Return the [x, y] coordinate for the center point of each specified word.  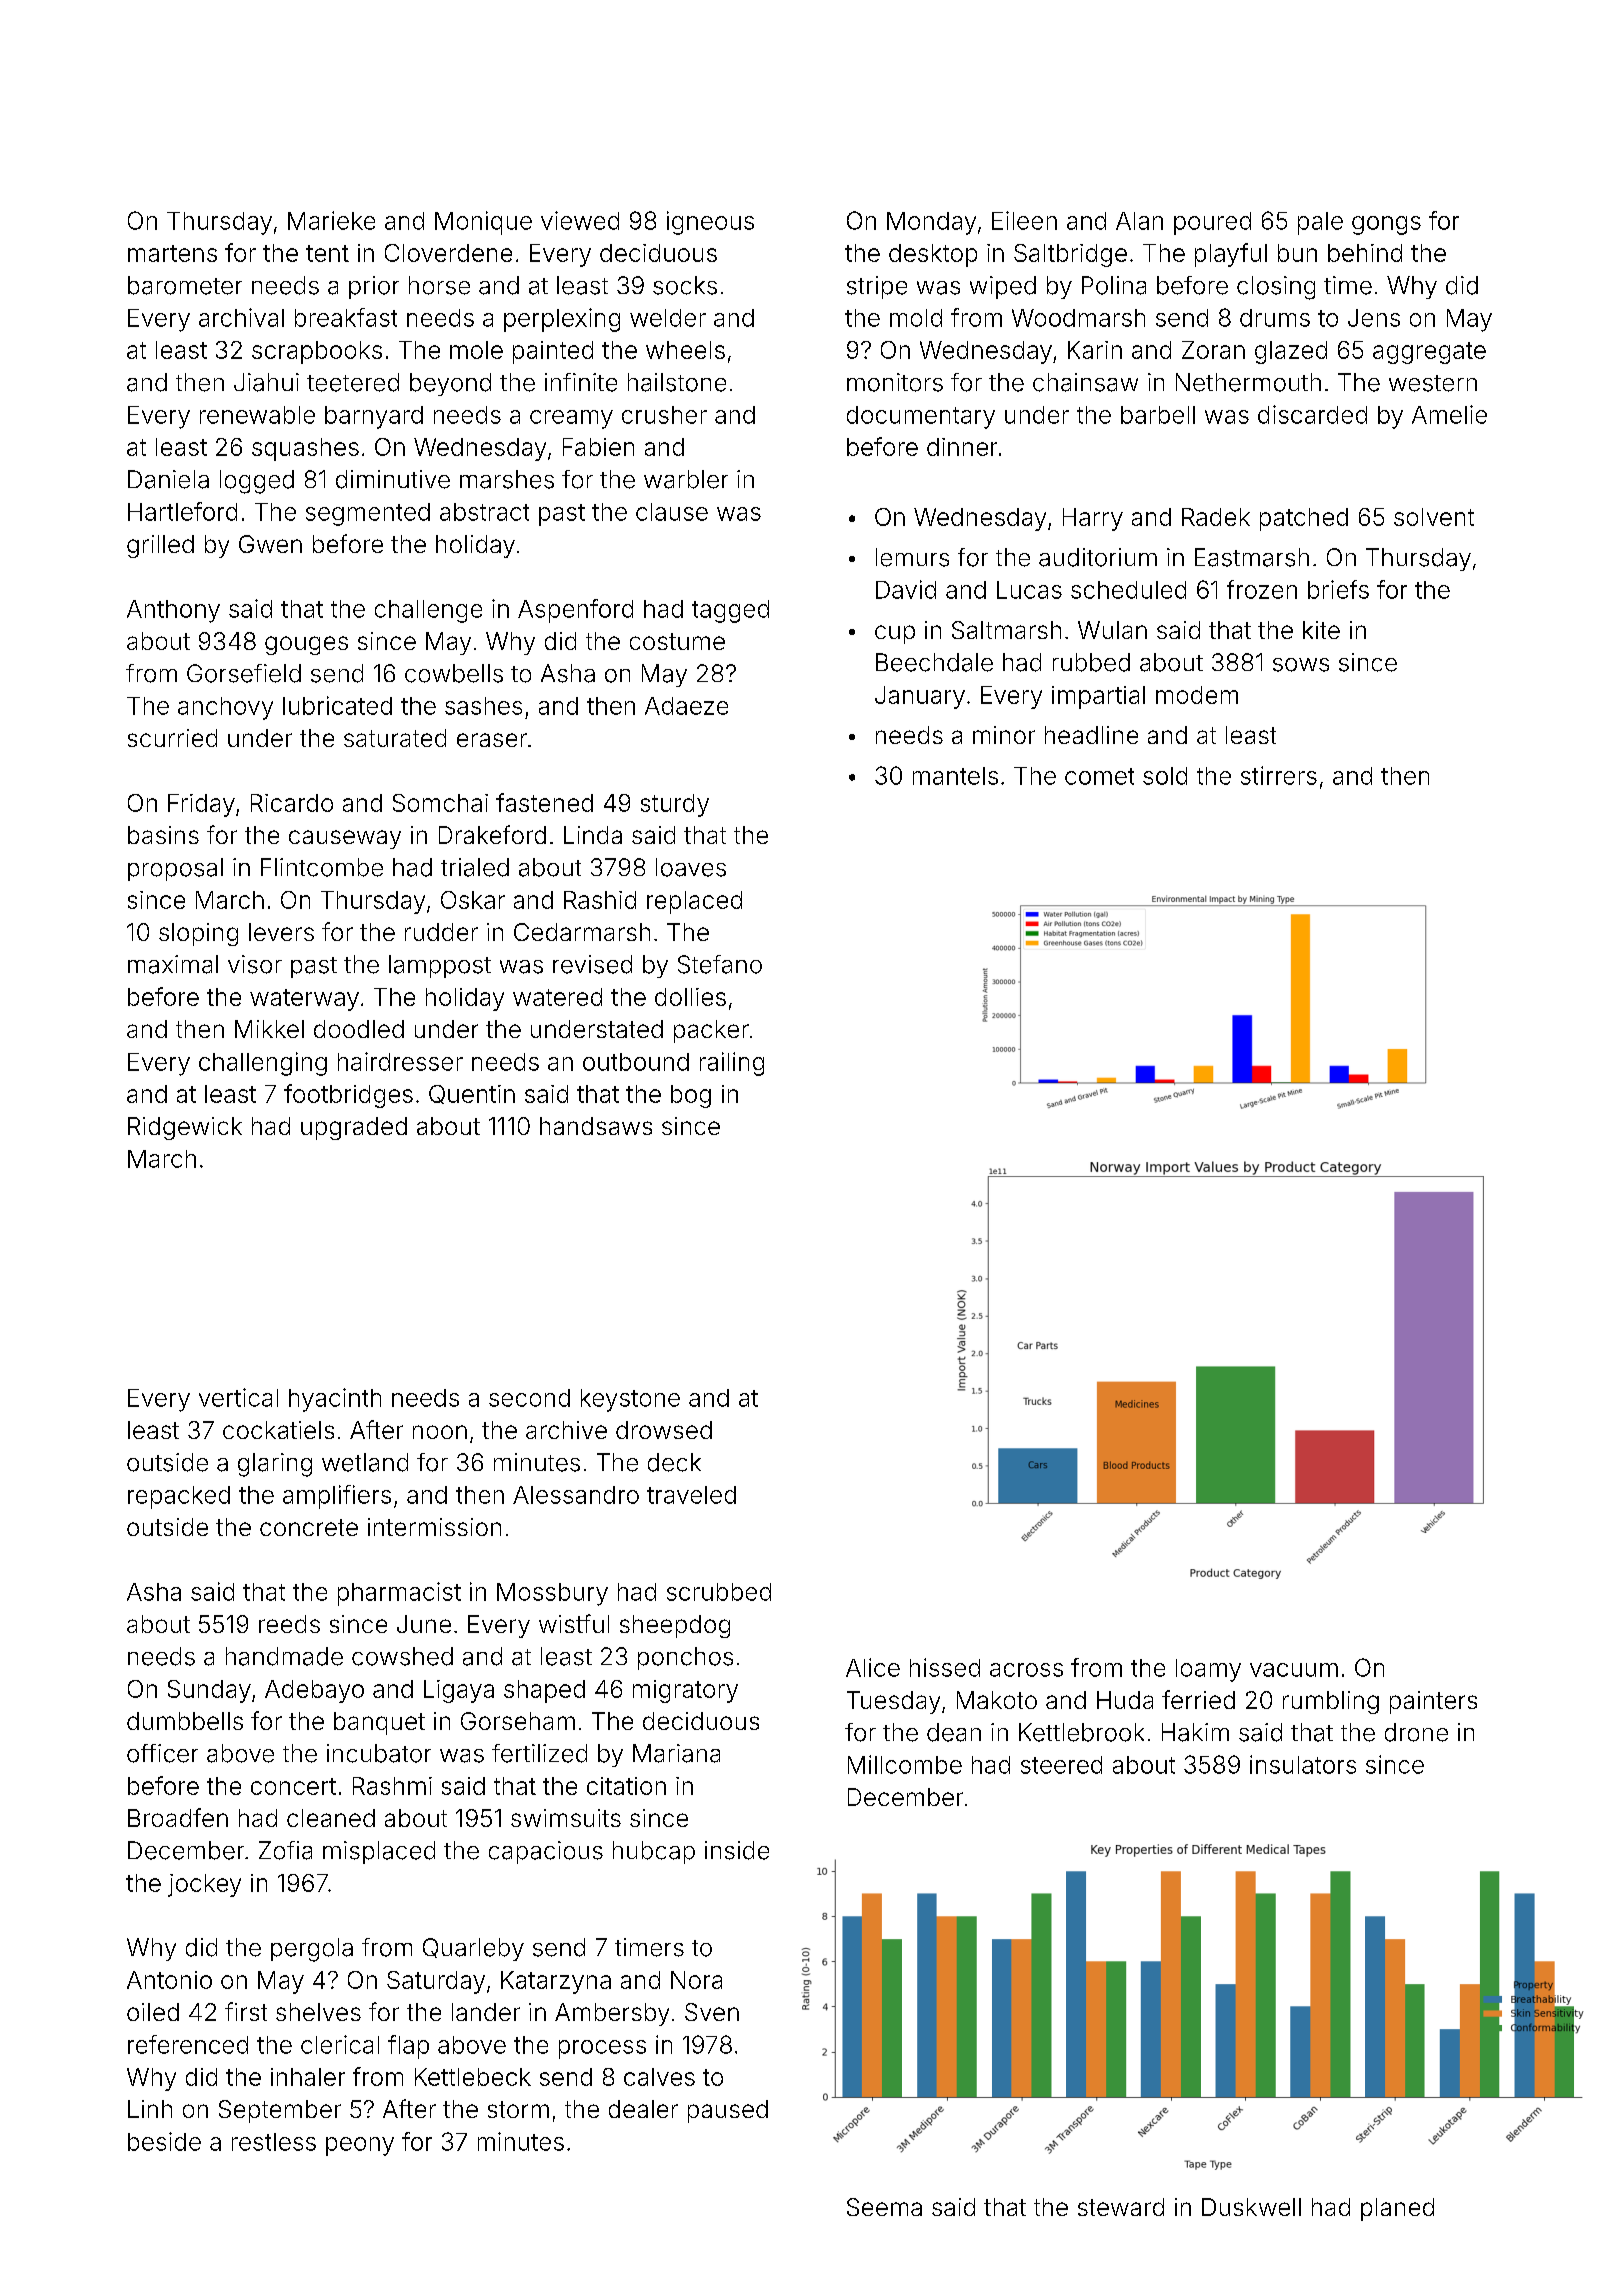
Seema [884, 2207]
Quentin [472, 1094]
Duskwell [1251, 2207]
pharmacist [399, 1594]
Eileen [1024, 220]
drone [1416, 1732]
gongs [1386, 225]
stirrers [1279, 775]
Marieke [331, 220]
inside [737, 1850]
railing [732, 1064]
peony [360, 2146]
